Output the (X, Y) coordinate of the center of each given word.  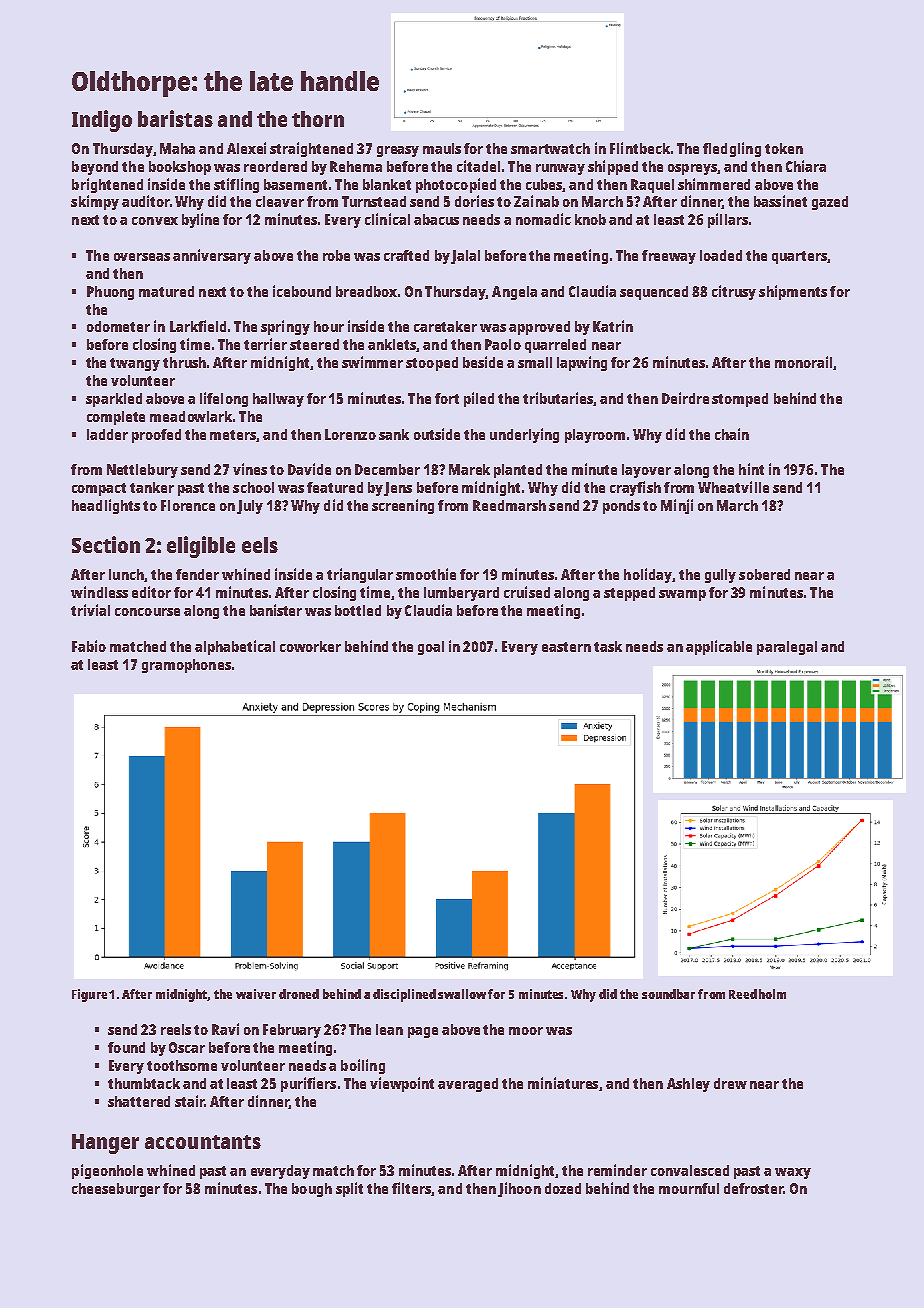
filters (411, 1188)
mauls (442, 148)
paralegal (787, 648)
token (784, 148)
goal (431, 648)
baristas (175, 118)
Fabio (89, 646)
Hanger (105, 1144)
